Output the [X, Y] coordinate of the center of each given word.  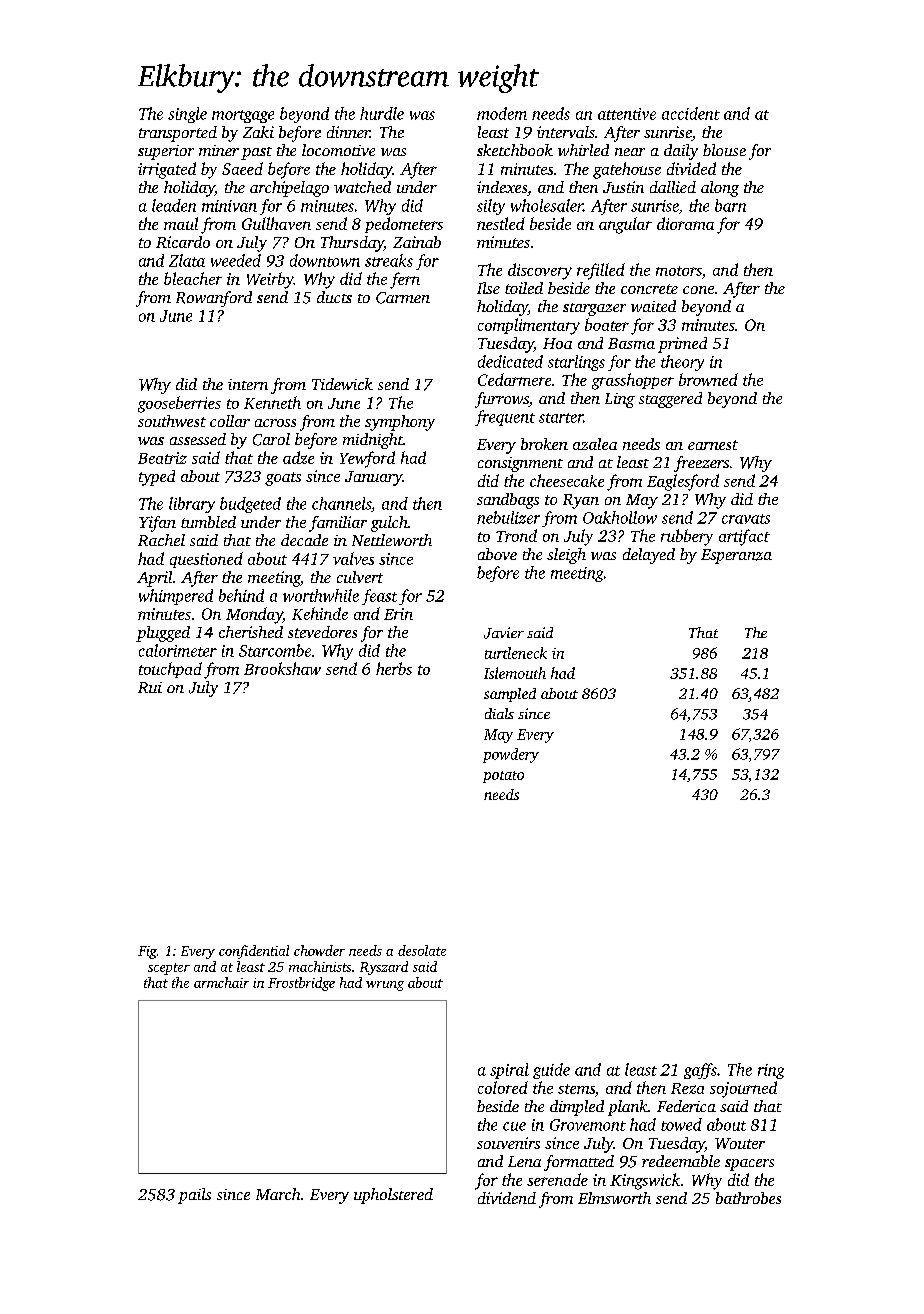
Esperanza [736, 556]
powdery [511, 755]
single [187, 115]
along [720, 189]
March [278, 1194]
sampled [510, 695]
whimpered [176, 597]
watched [362, 187]
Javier [504, 633]
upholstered [393, 1196]
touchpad [170, 670]
